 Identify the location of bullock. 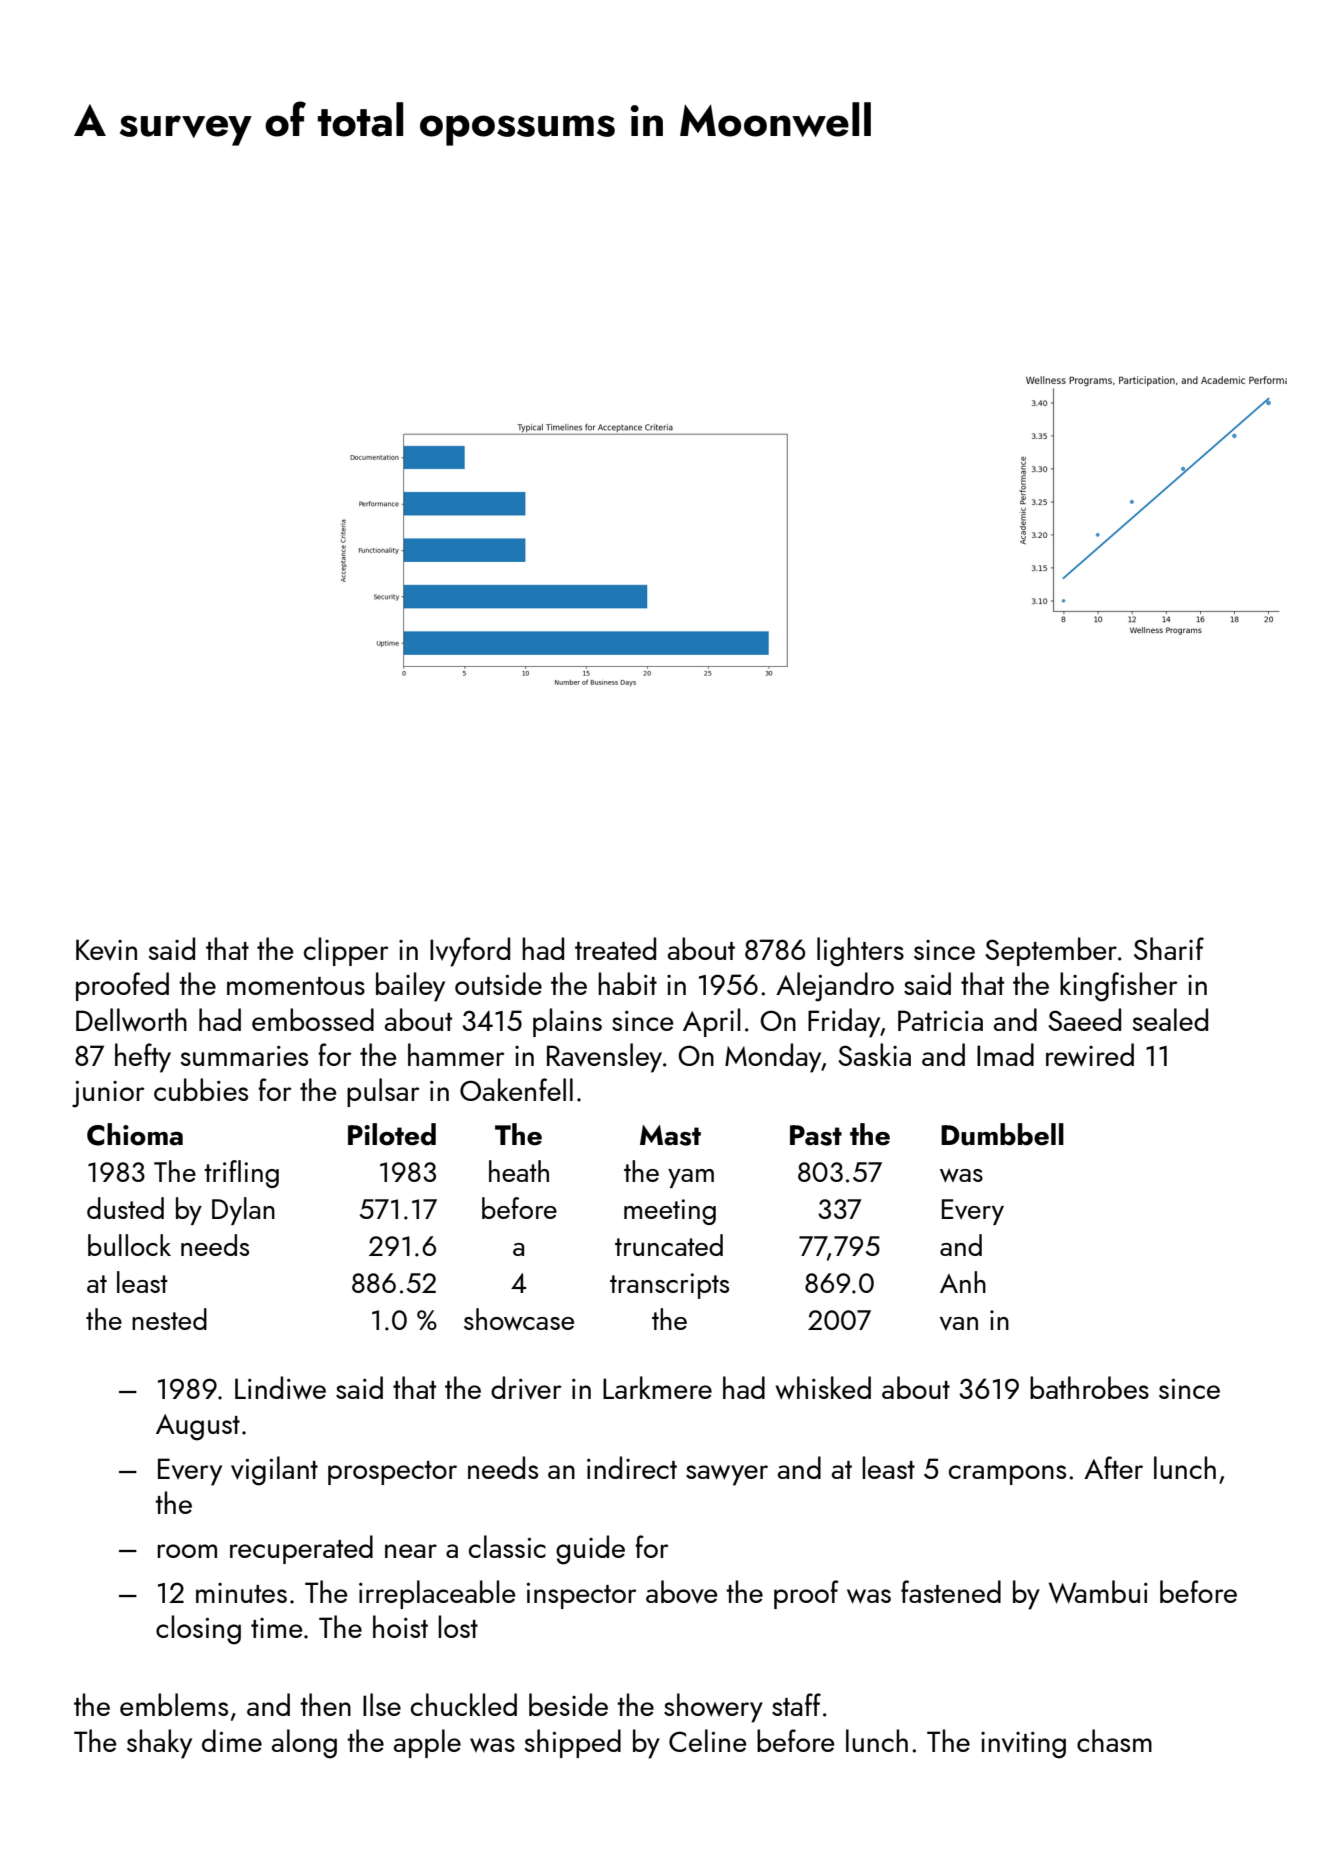
(129, 1245).
